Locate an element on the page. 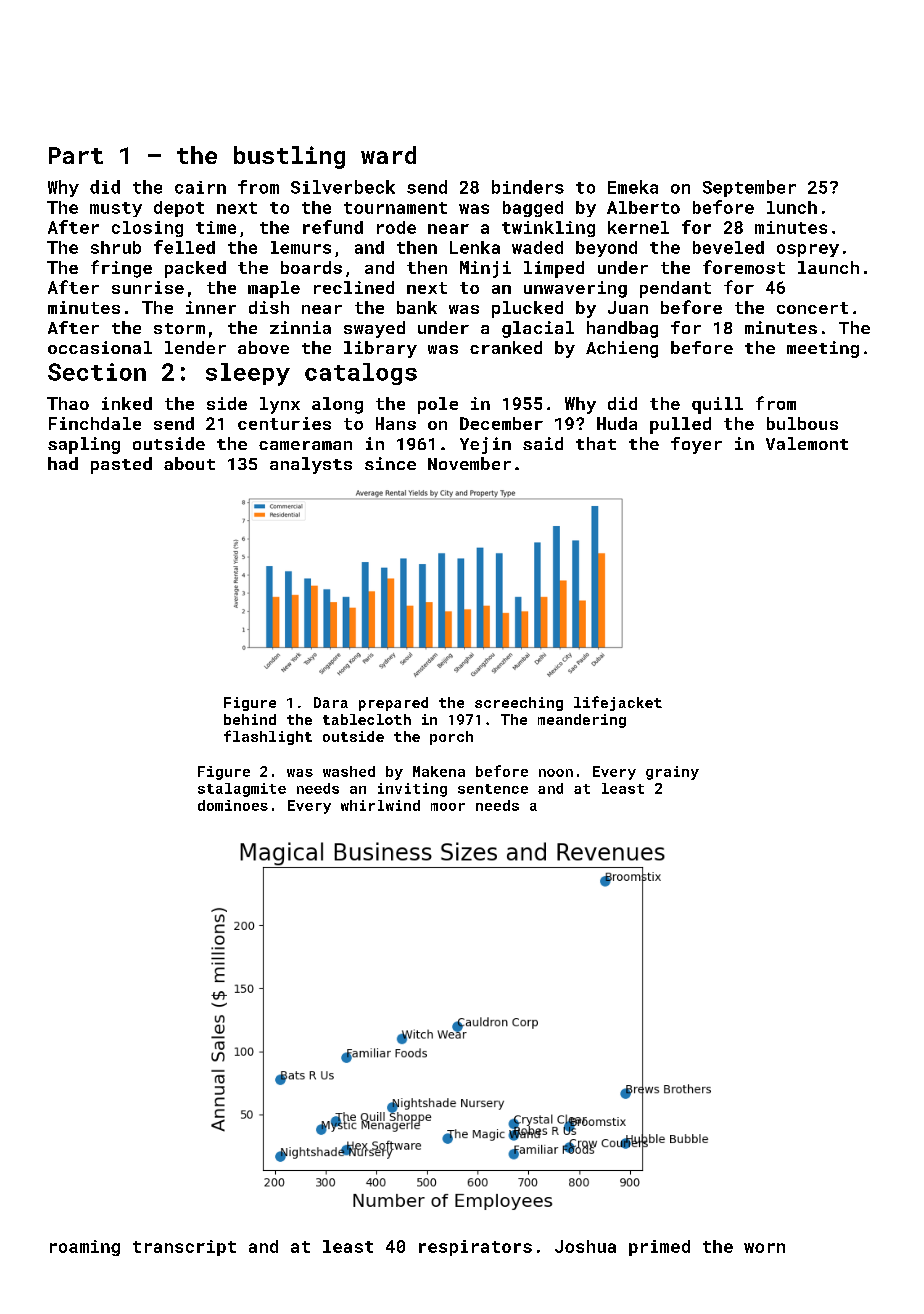  respirators is located at coordinates (475, 1248).
